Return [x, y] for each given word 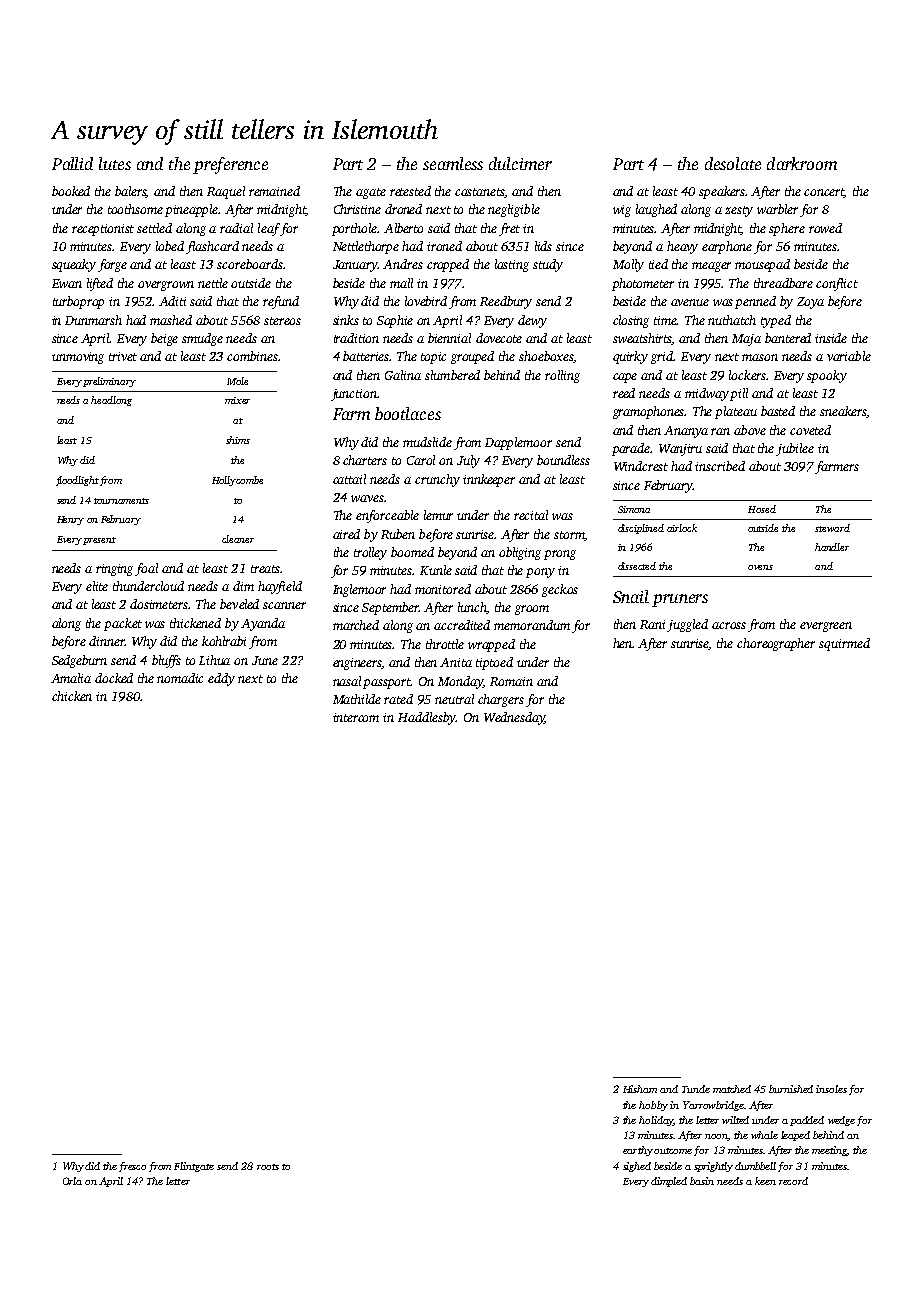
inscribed [720, 466]
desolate [733, 163]
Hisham [640, 1089]
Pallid [72, 163]
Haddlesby [427, 718]
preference [230, 165]
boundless [563, 460]
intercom [356, 717]
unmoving [78, 358]
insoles [831, 1089]
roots [268, 1167]
